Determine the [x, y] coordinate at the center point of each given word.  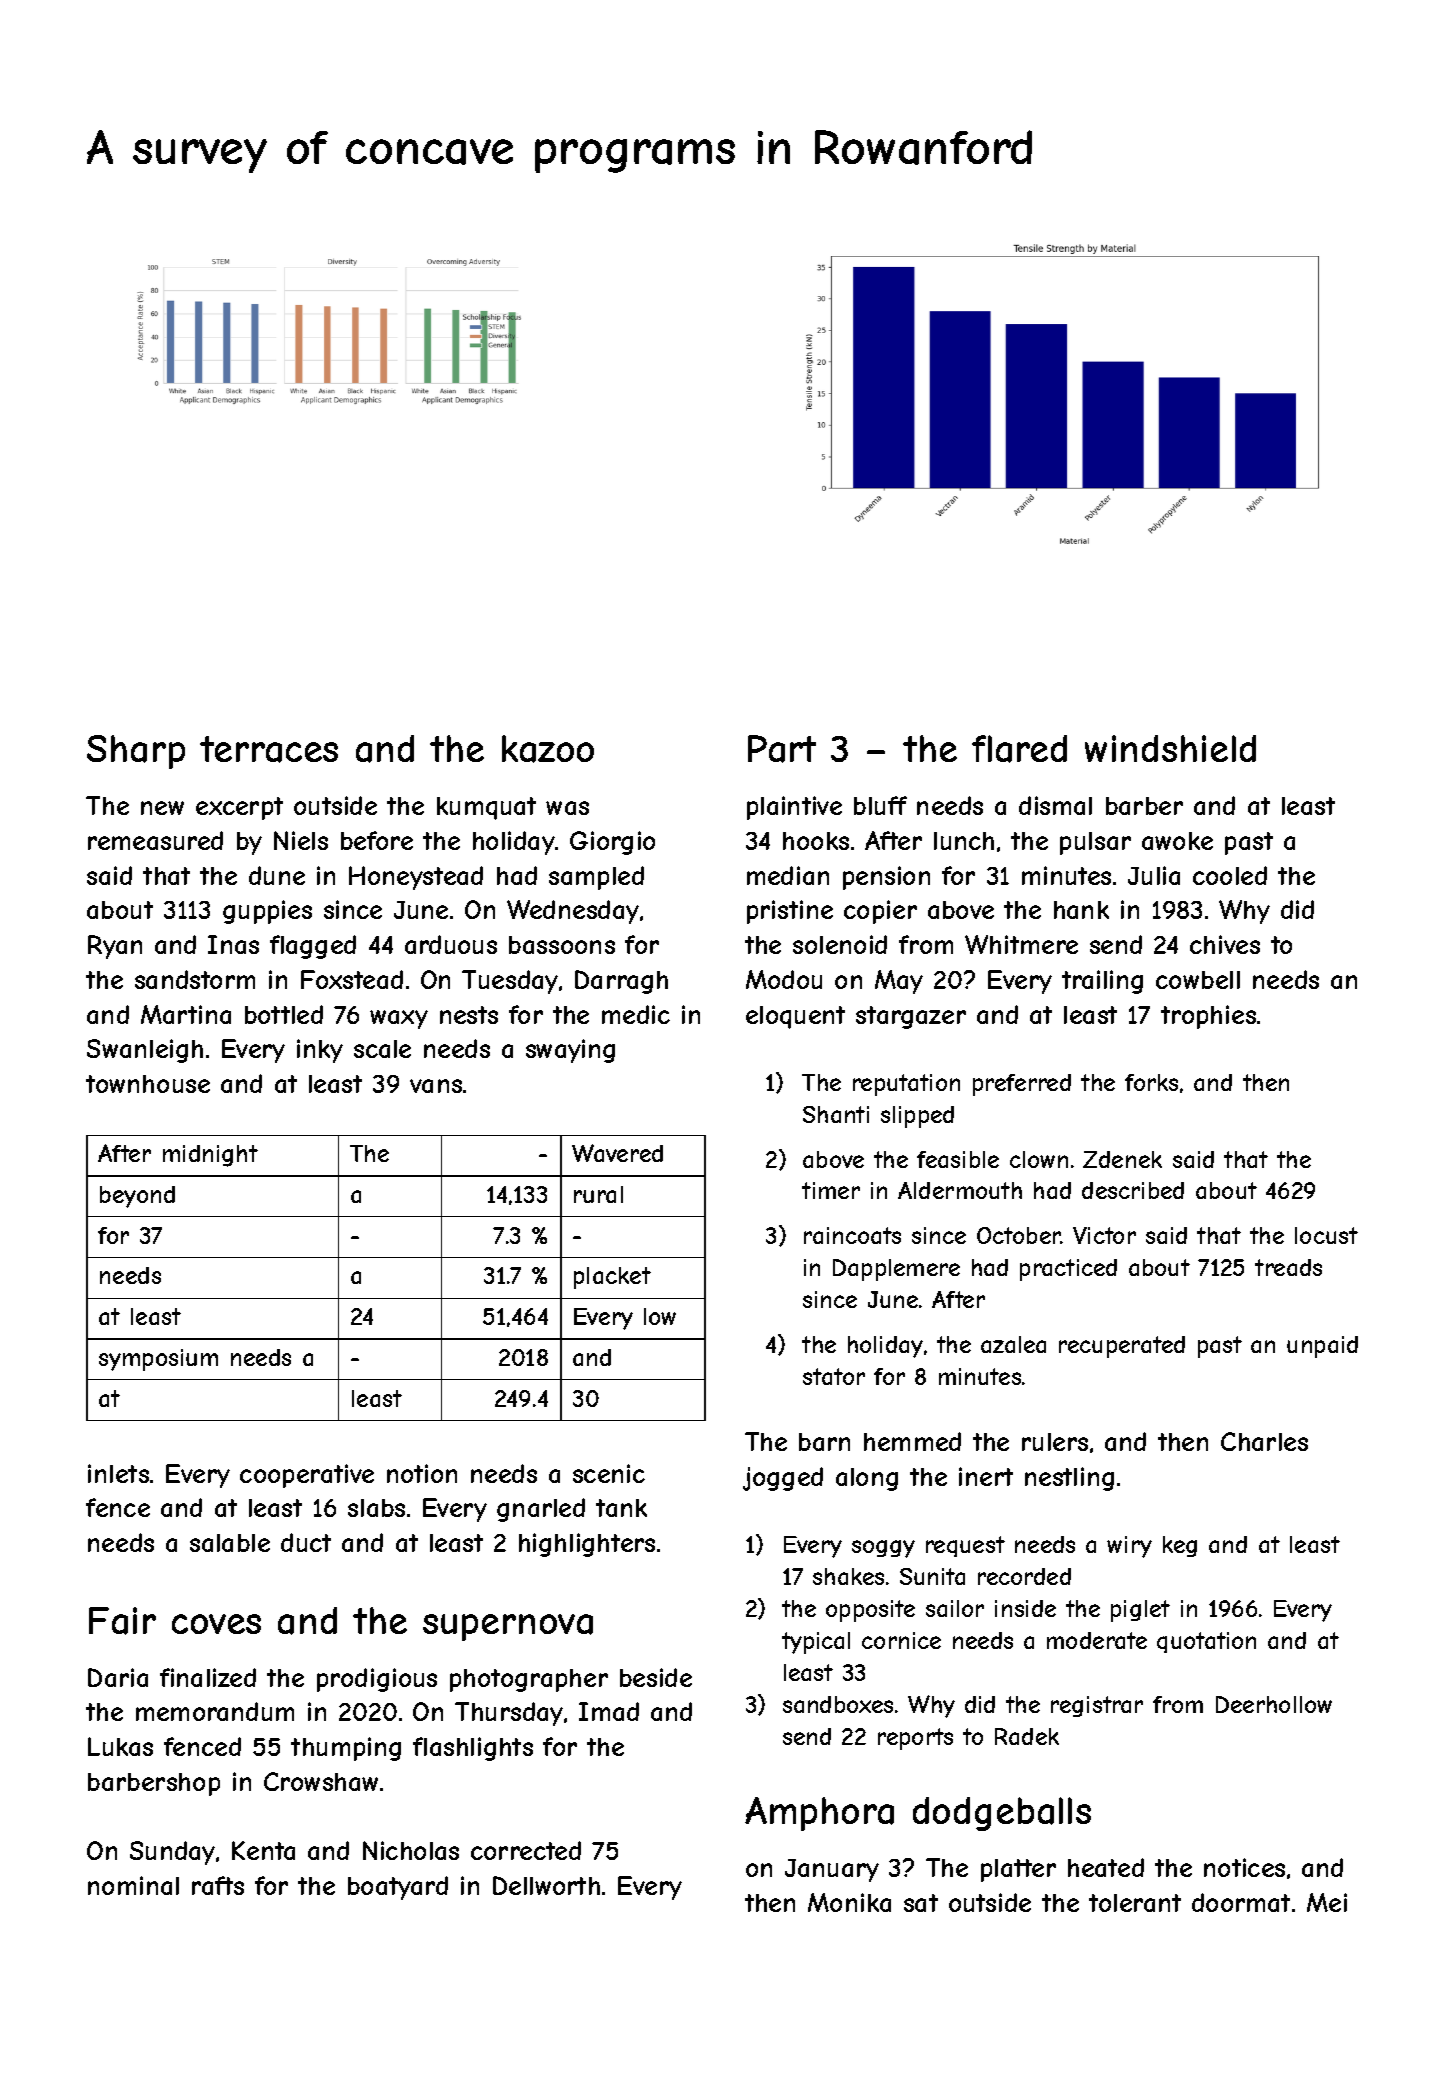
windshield [1170, 748]
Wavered [617, 1153]
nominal [133, 1885]
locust [1326, 1235]
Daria [118, 1677]
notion [422, 1473]
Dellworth [546, 1885]
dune [277, 875]
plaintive [794, 808]
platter [1018, 1870]
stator [834, 1376]
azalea [1013, 1344]
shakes [848, 1576]
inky [320, 1051]
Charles [1264, 1441]
